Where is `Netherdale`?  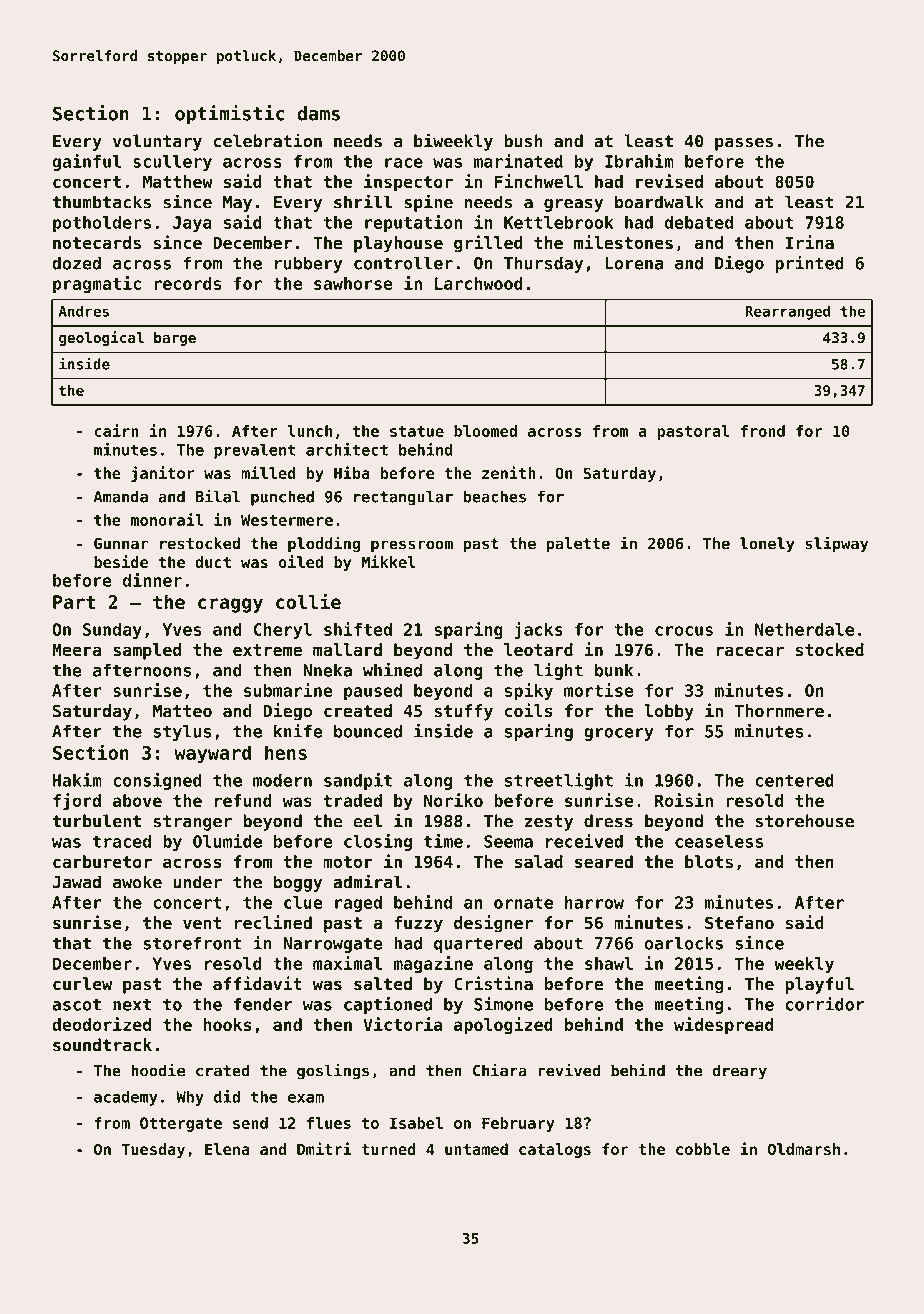
Netherdale is located at coordinates (804, 629).
